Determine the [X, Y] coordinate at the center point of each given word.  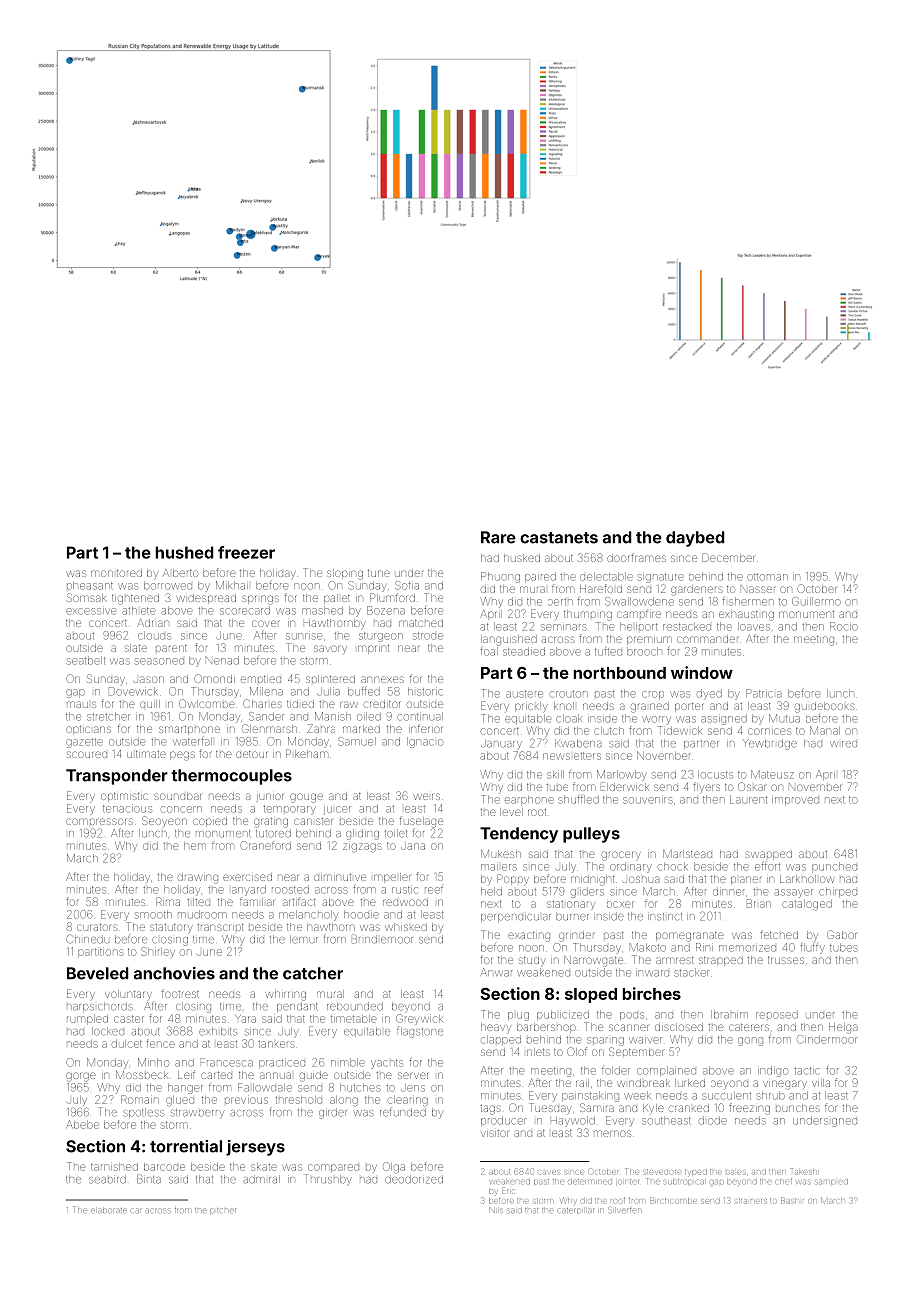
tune [379, 573]
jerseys [255, 1148]
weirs [427, 796]
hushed [185, 552]
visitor [495, 1133]
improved [795, 801]
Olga [394, 1167]
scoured [87, 754]
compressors [99, 821]
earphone [529, 800]
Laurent [748, 799]
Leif [186, 1074]
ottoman [767, 577]
